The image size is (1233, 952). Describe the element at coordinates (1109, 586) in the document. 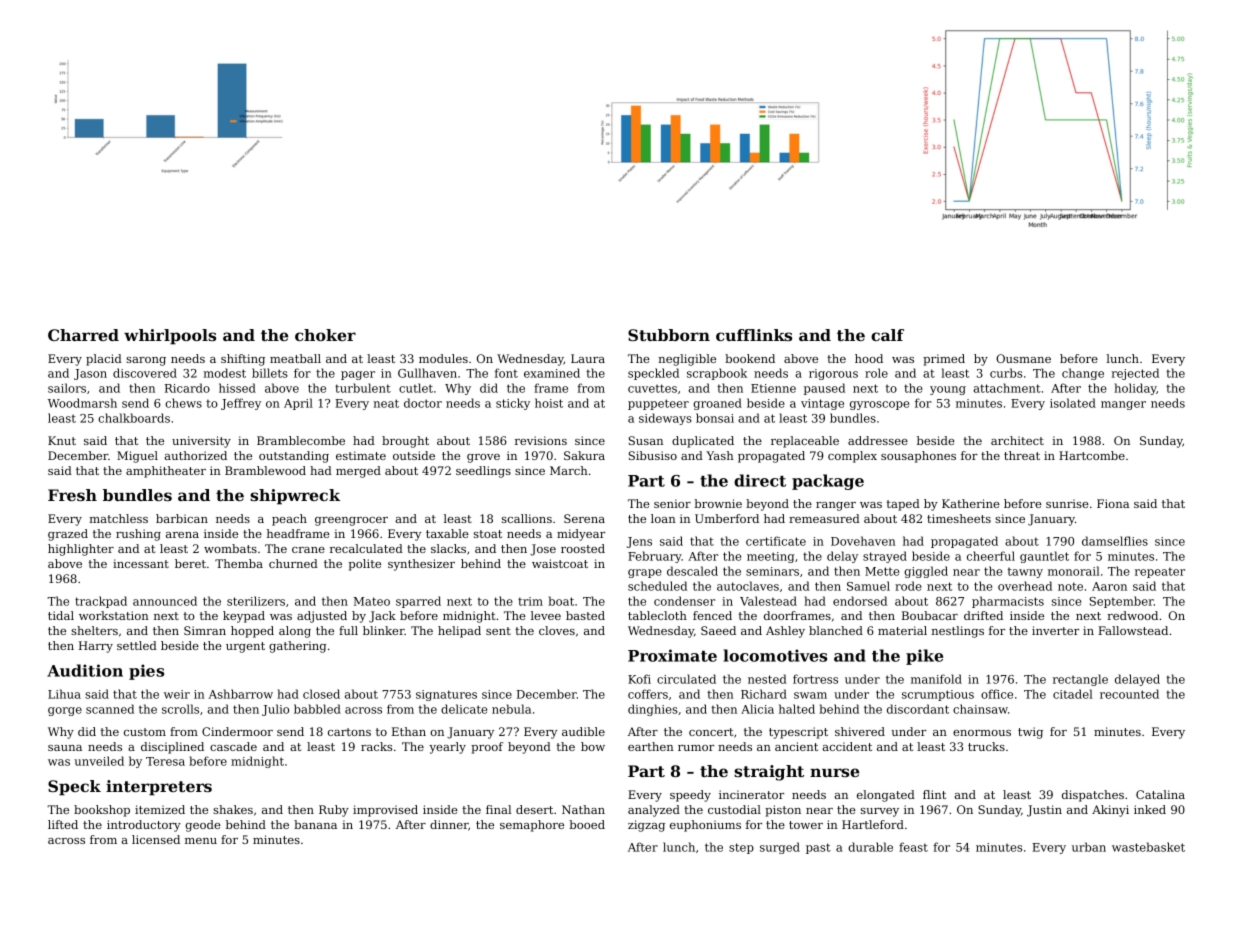

I see `Aaron` at that location.
